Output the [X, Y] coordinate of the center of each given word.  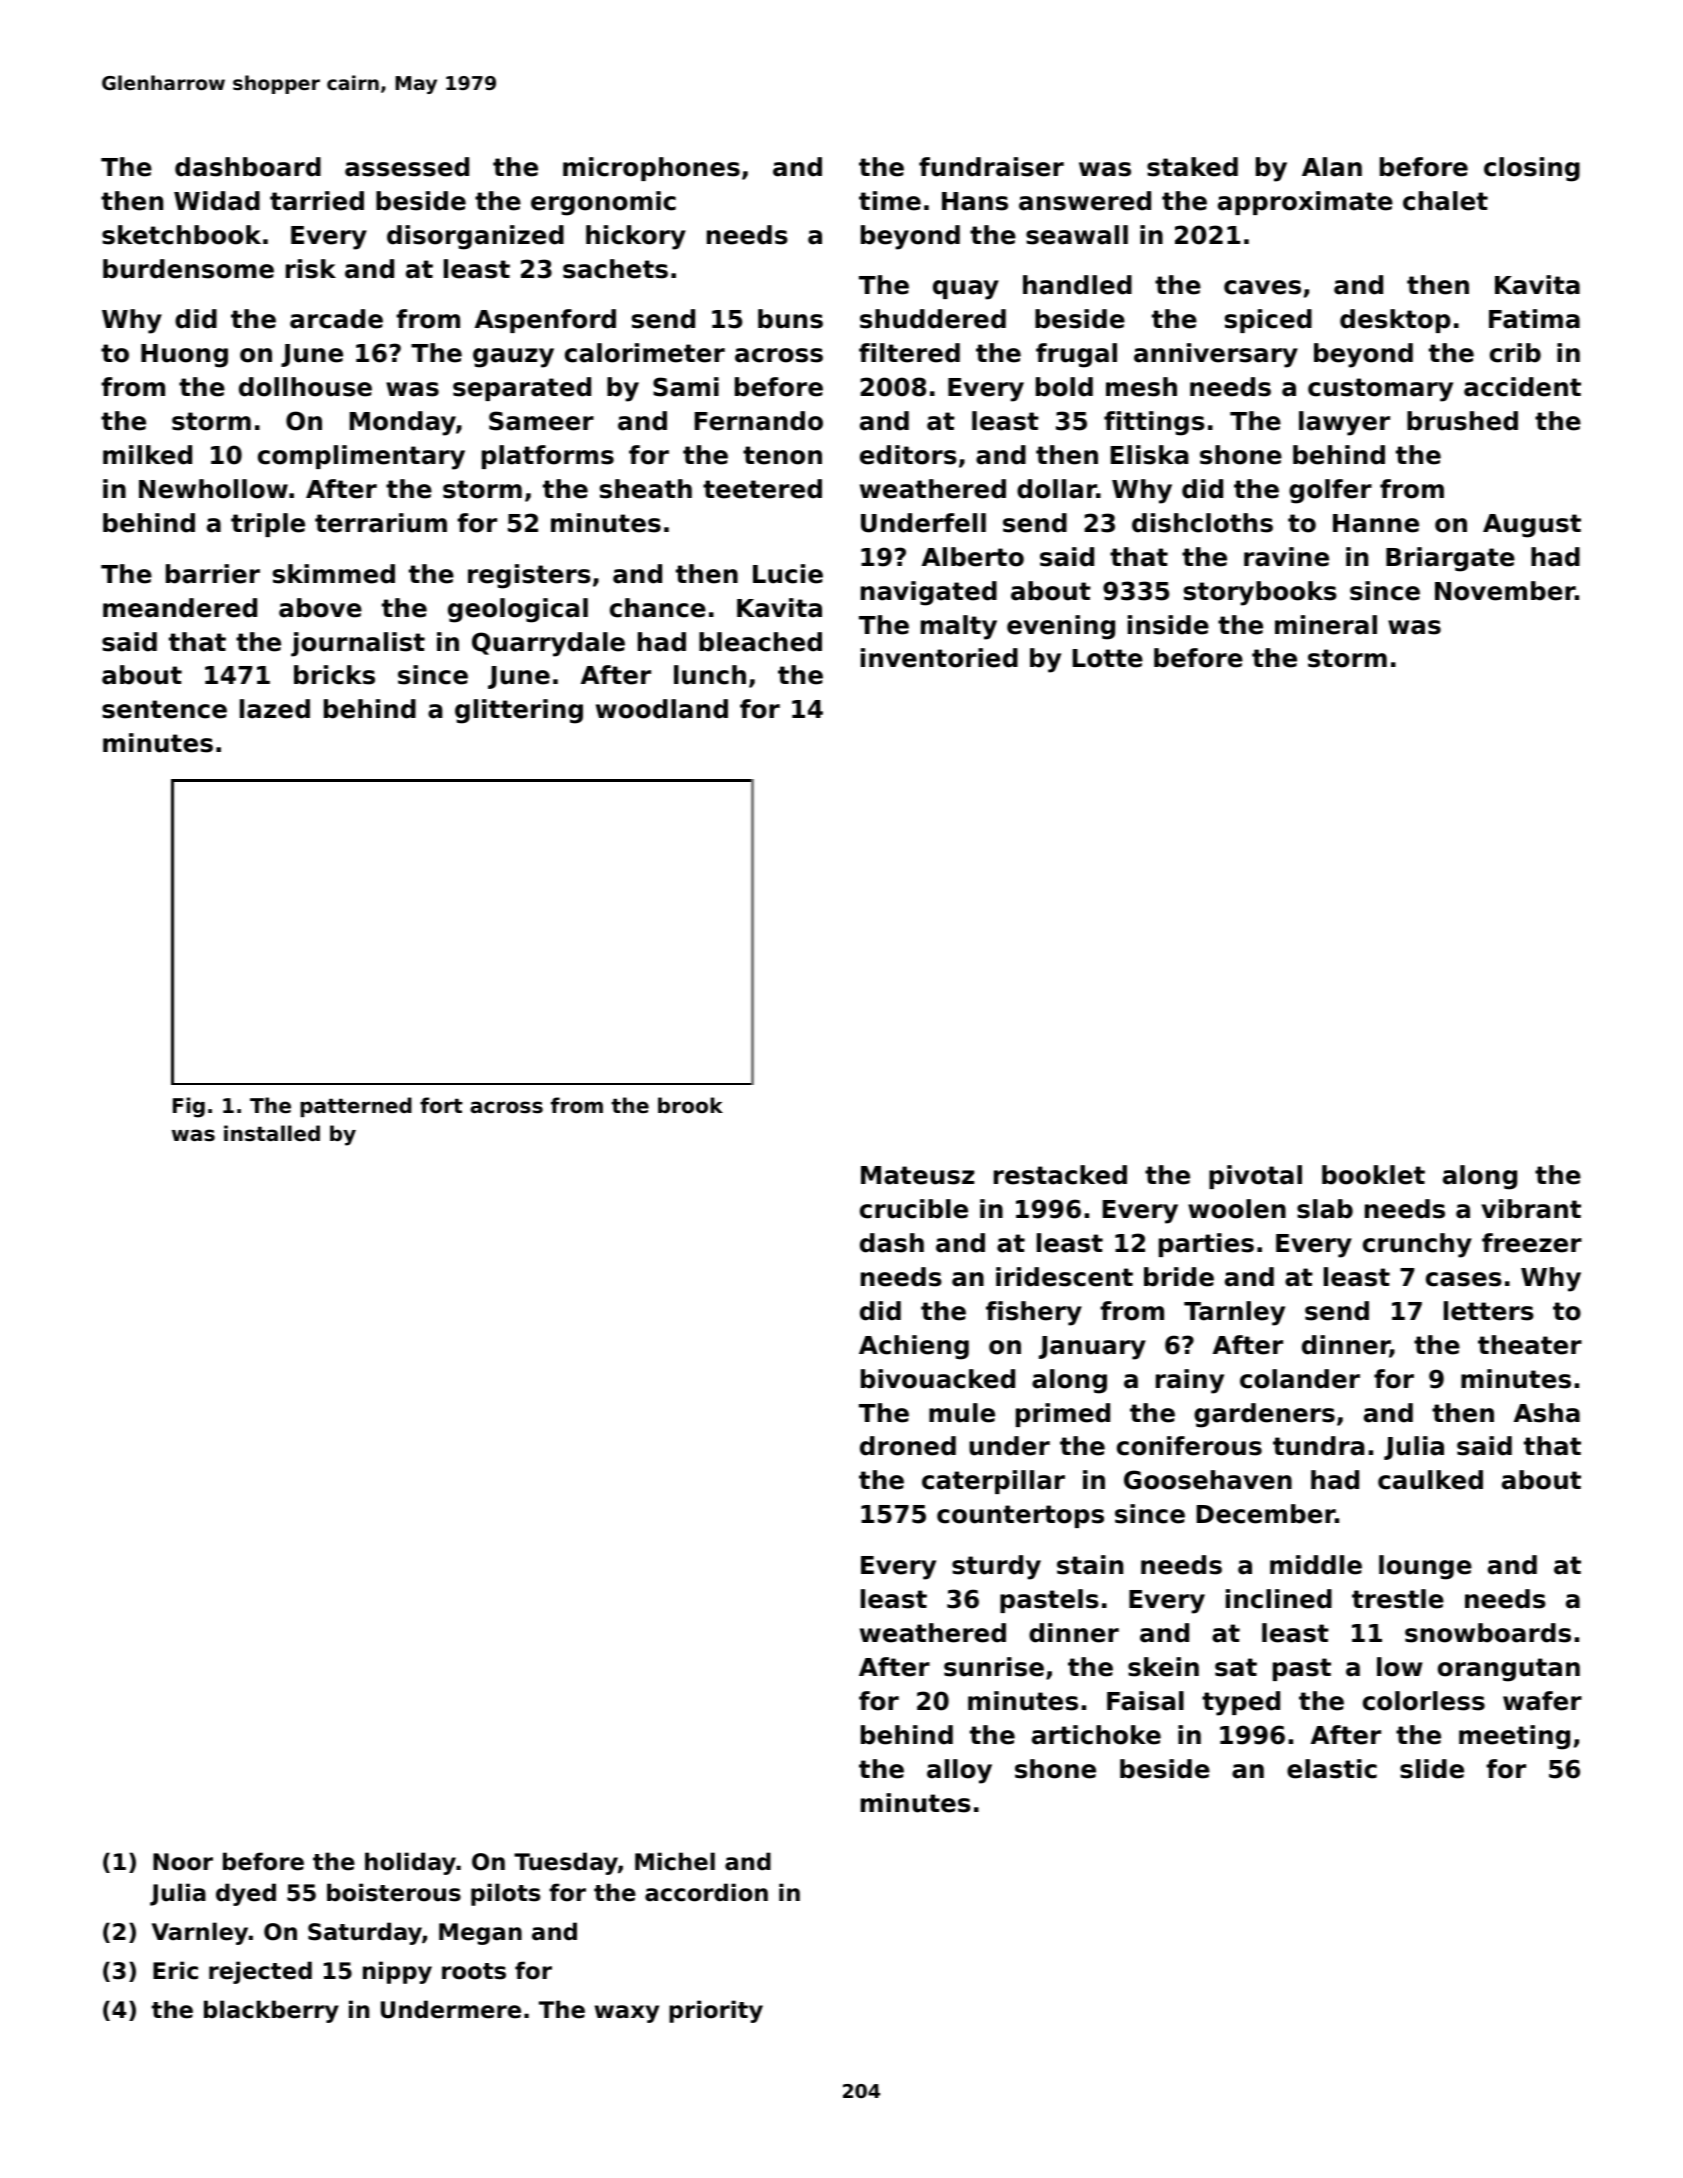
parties [1206, 1245]
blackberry [271, 2011]
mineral [1326, 625]
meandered [180, 608]
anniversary [1216, 355]
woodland [662, 709]
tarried [317, 201]
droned [908, 1446]
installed [272, 1133]
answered [1085, 201]
